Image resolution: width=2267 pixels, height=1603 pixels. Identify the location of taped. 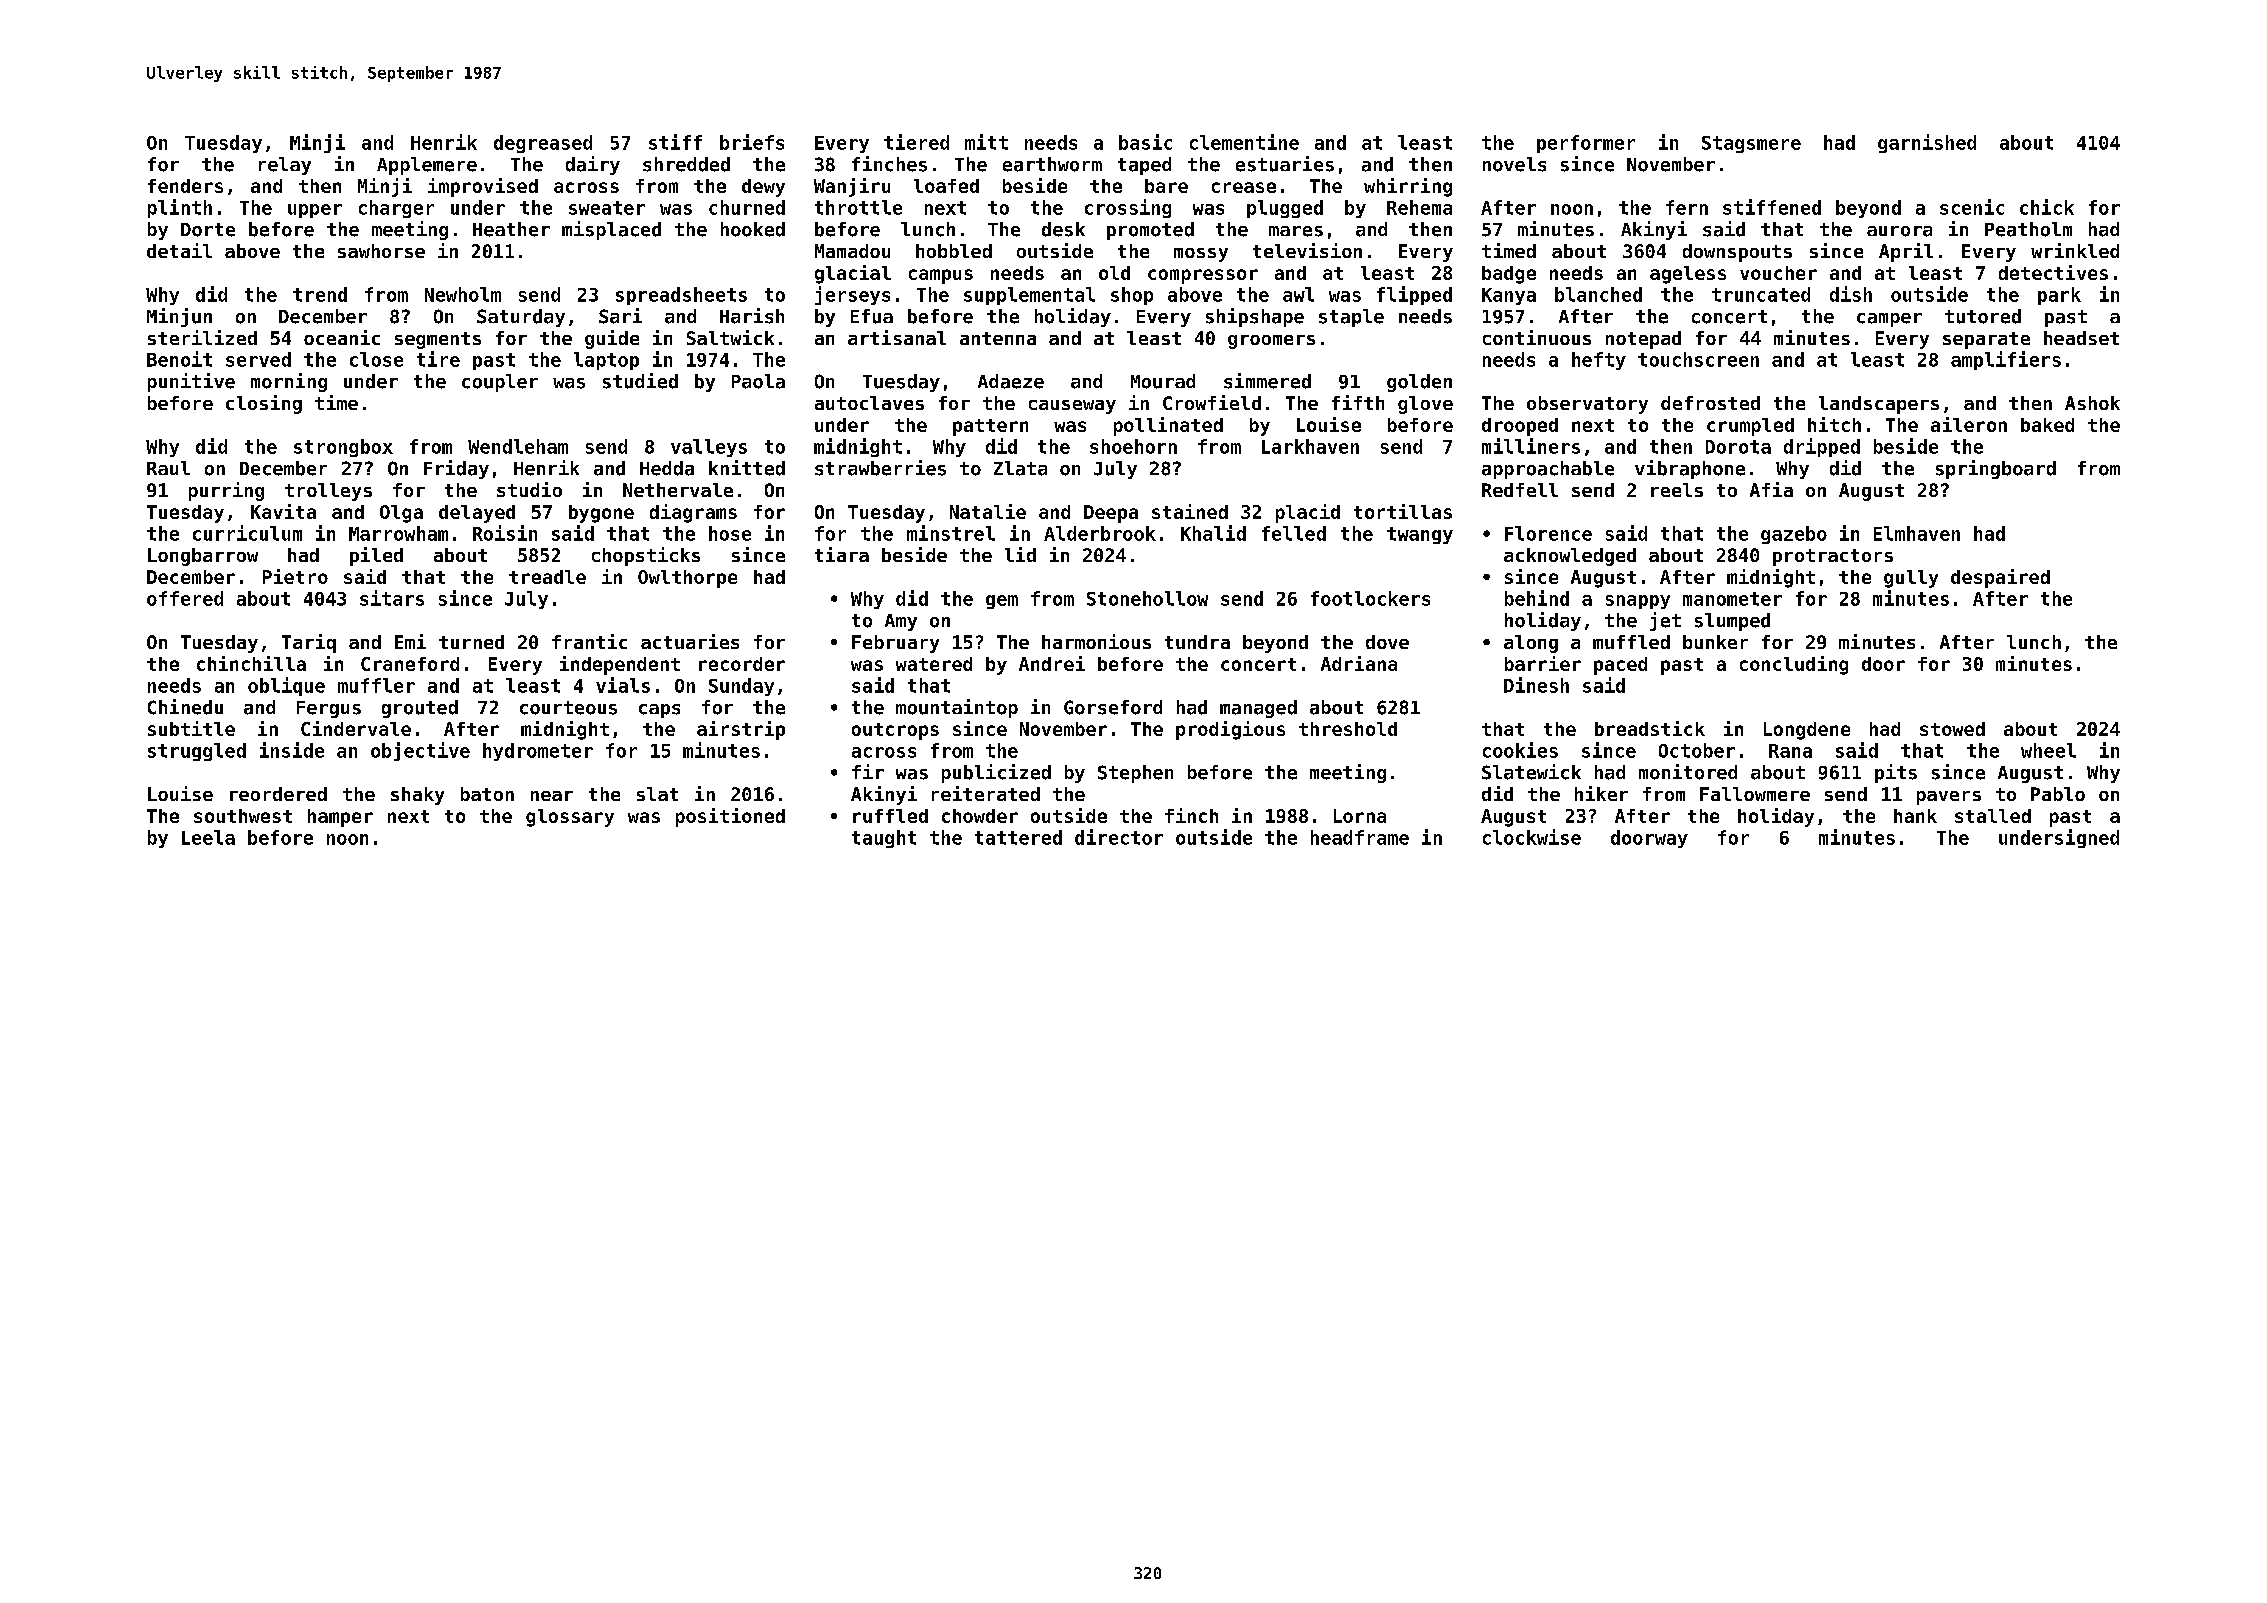
(1144, 166).
